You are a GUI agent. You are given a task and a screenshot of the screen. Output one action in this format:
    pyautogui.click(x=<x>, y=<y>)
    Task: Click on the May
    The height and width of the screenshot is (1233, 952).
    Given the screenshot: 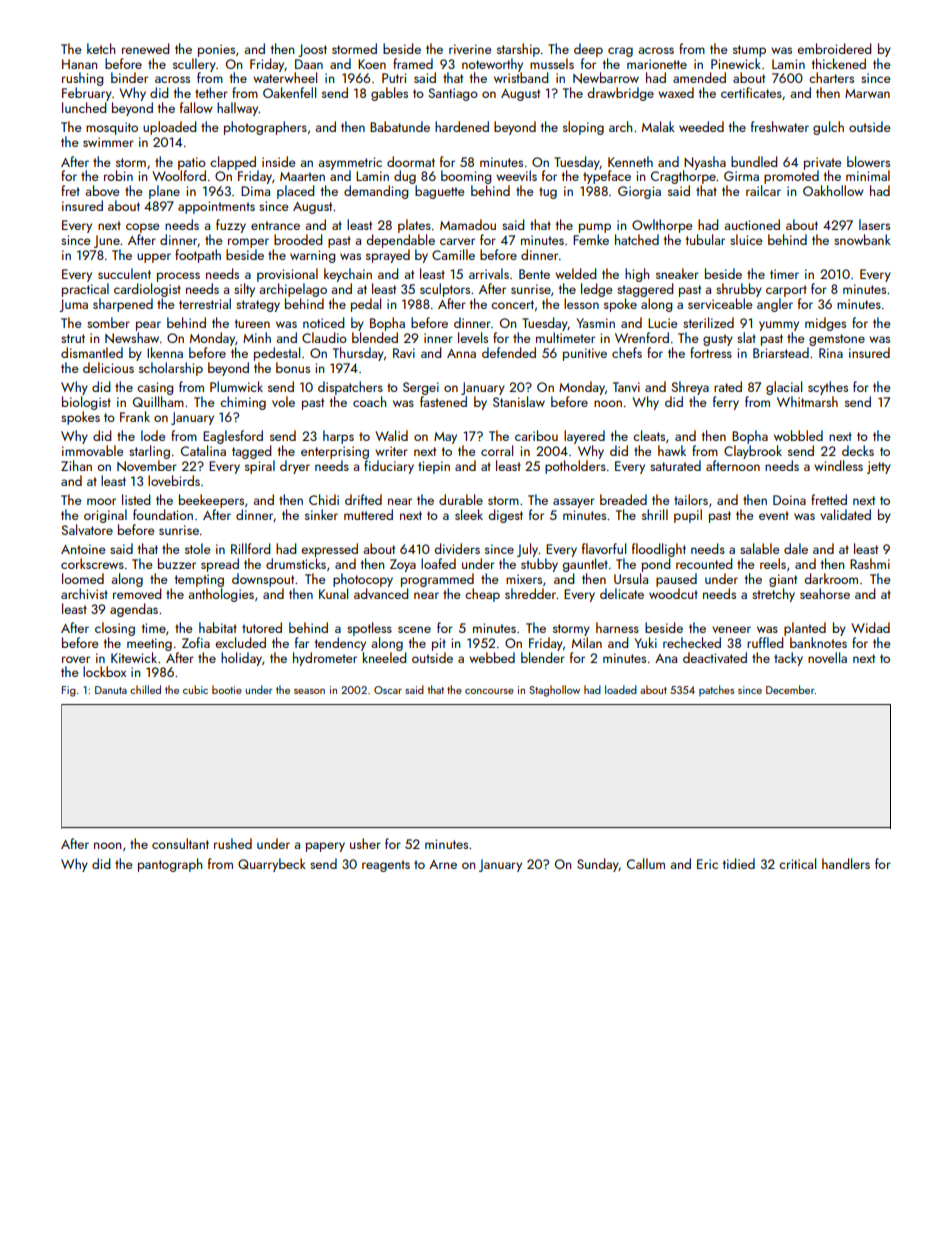 What is the action you would take?
    pyautogui.click(x=445, y=438)
